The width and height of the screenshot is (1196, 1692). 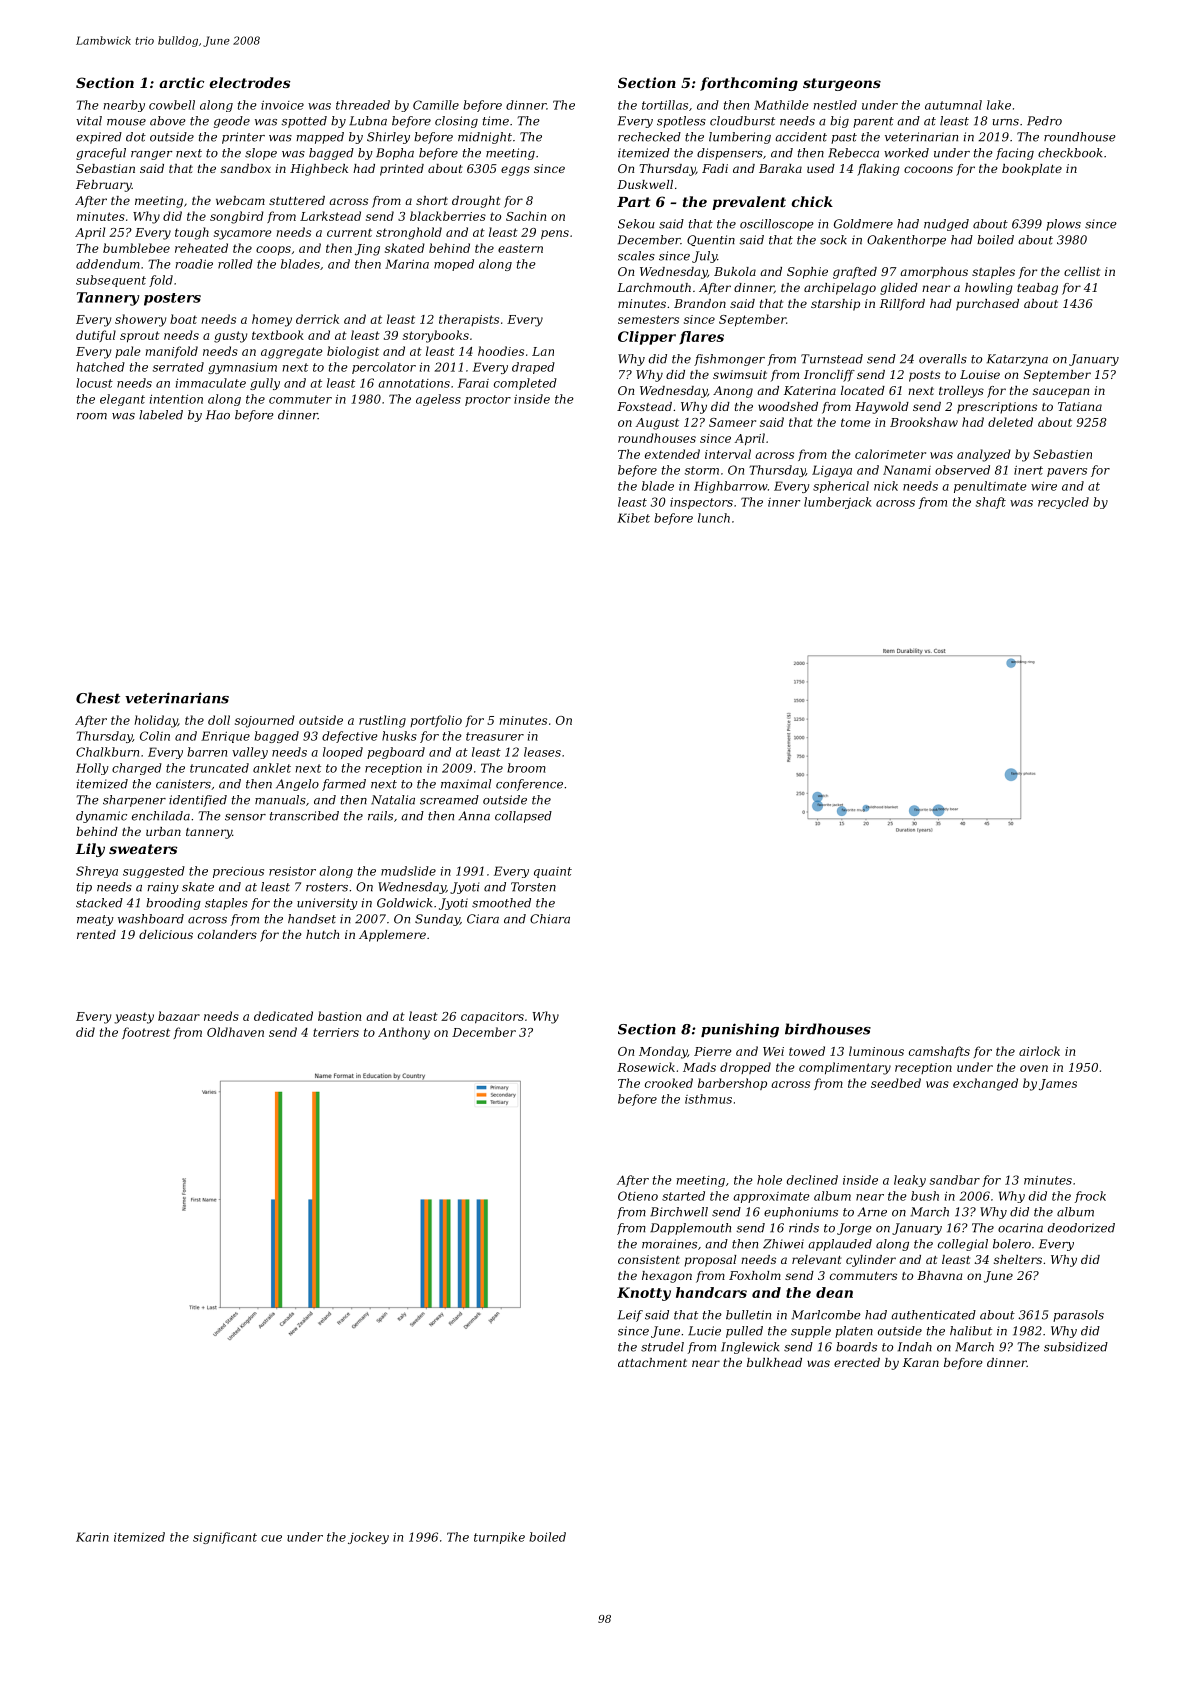 What do you see at coordinates (499, 1538) in the screenshot?
I see `turnpike` at bounding box center [499, 1538].
